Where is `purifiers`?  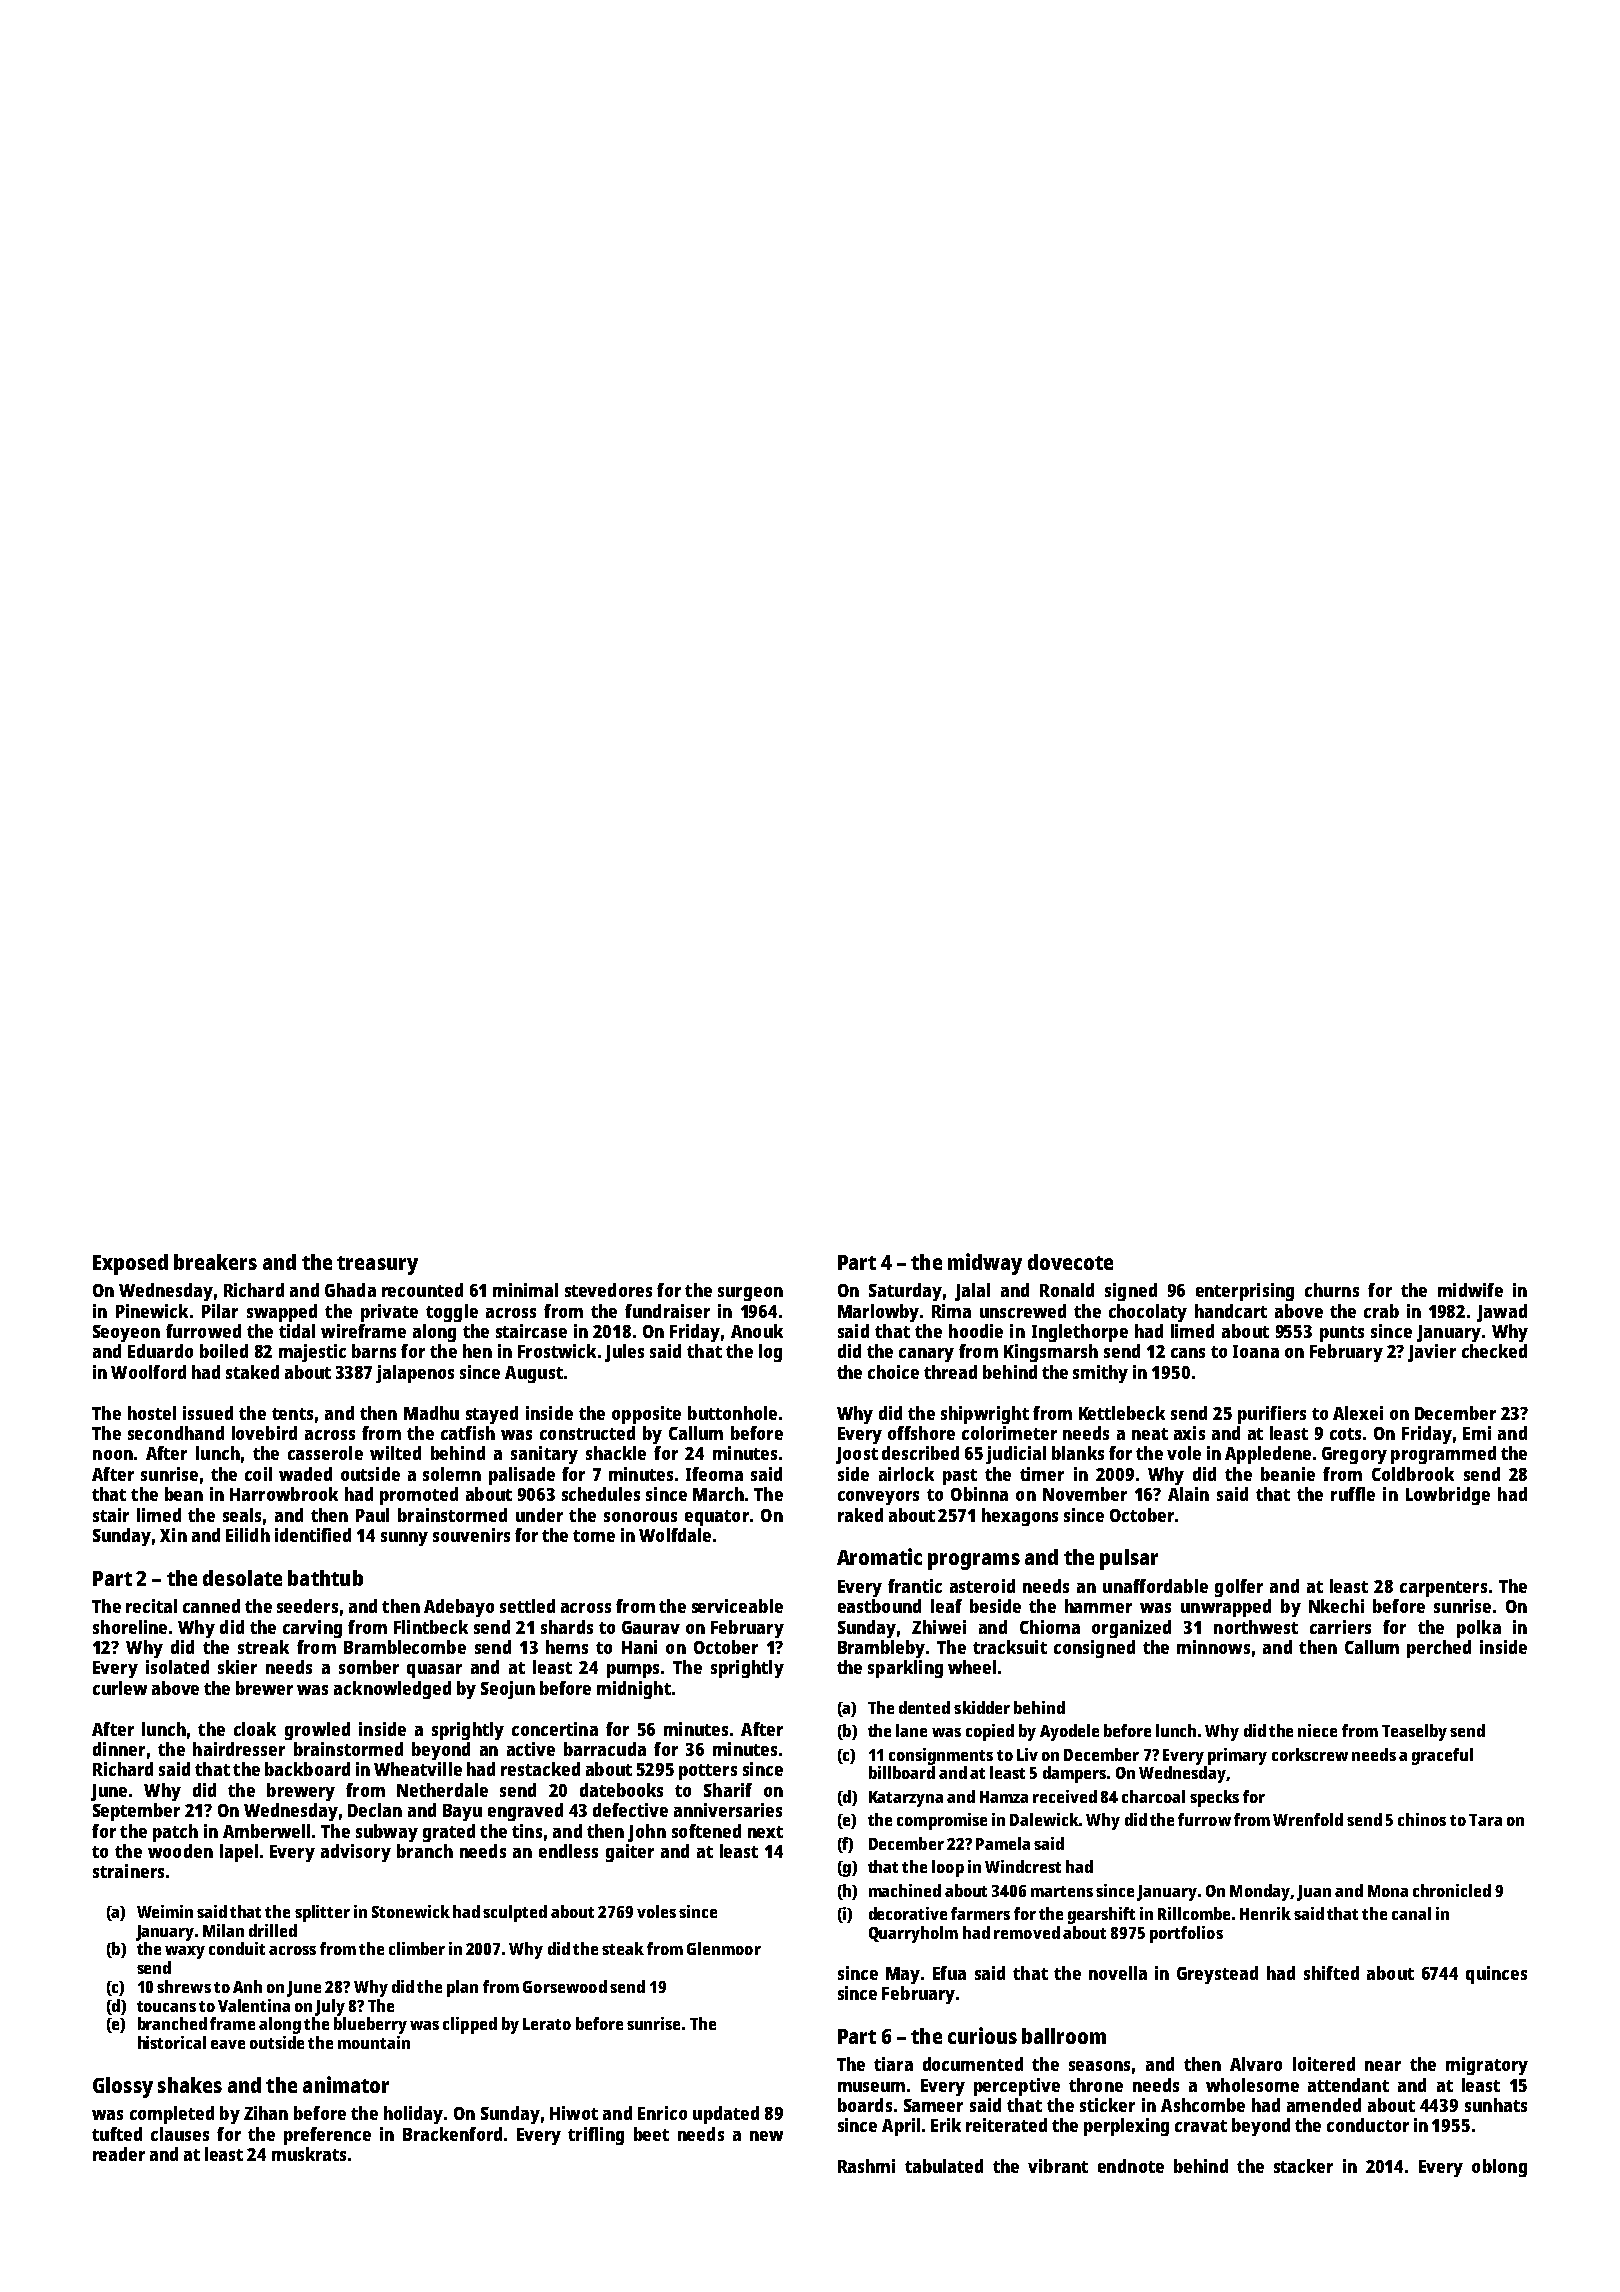
purifiers is located at coordinates (1272, 1415).
